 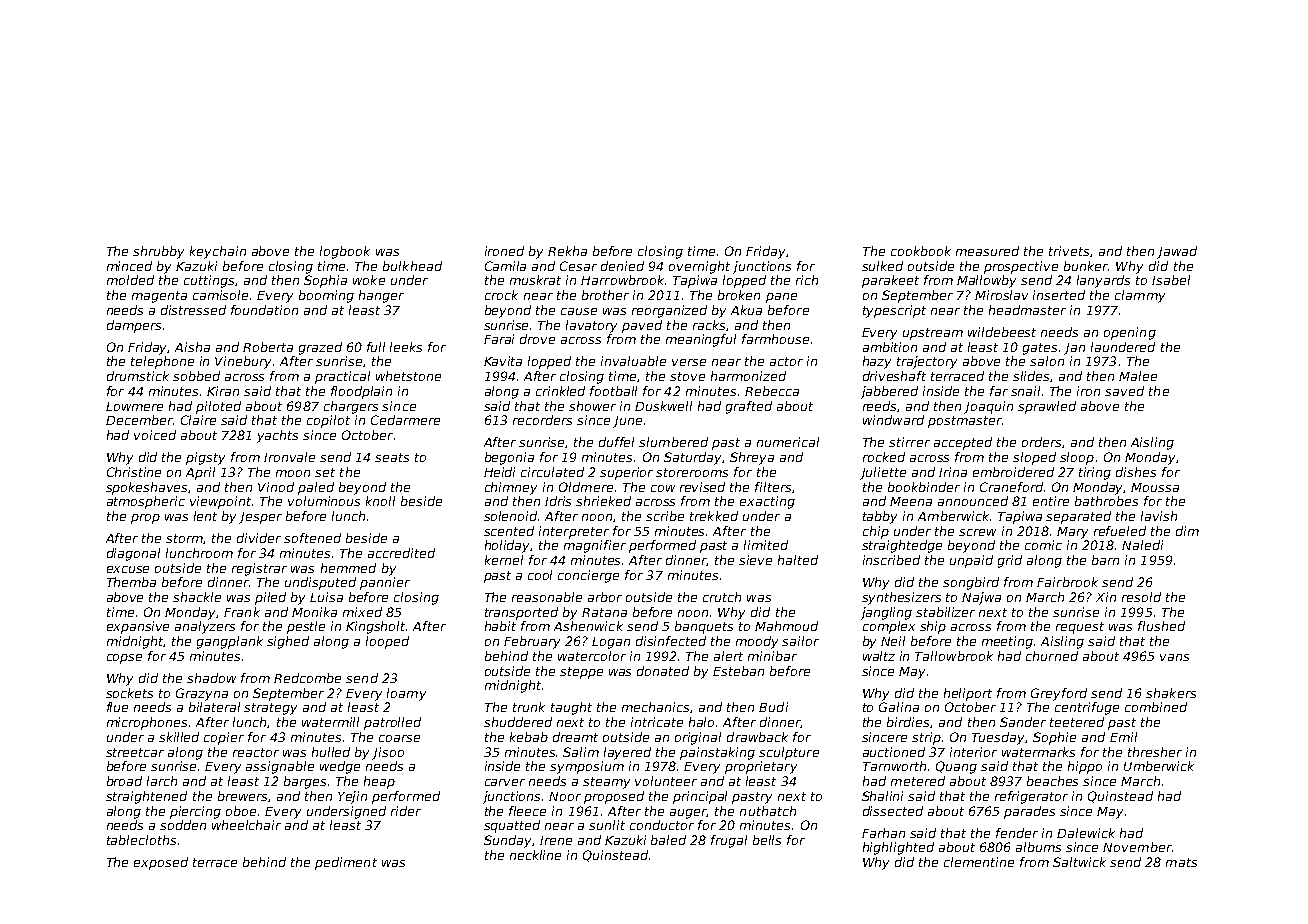 What do you see at coordinates (968, 694) in the document?
I see `heliport` at bounding box center [968, 694].
